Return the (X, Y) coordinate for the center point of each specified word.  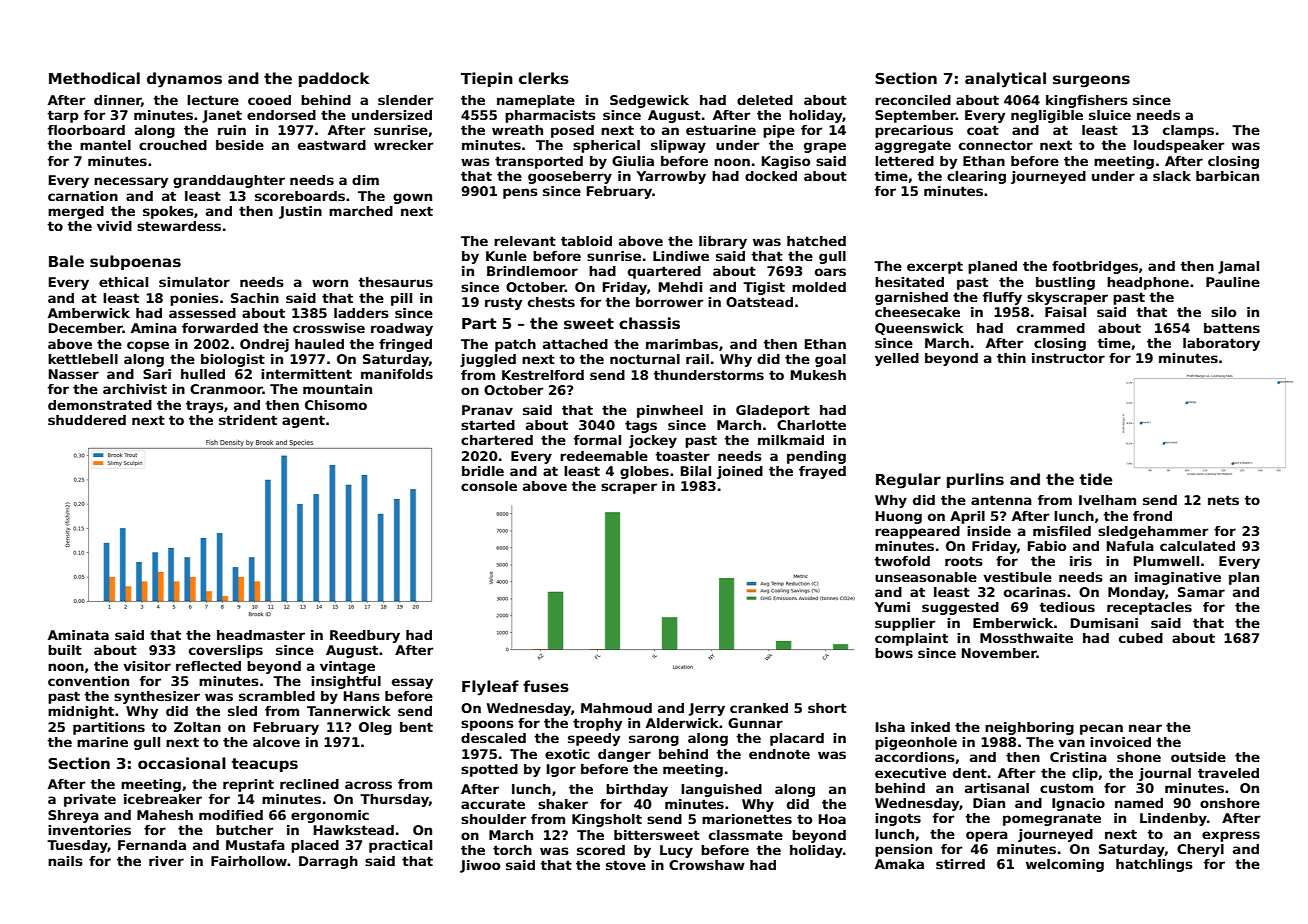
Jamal (1238, 267)
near (1145, 728)
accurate (493, 804)
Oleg (375, 728)
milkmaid (791, 440)
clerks (544, 78)
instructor (1068, 358)
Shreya (73, 816)
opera (987, 836)
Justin (300, 212)
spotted (489, 770)
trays (205, 406)
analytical (1005, 80)
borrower (669, 302)
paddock (334, 79)
